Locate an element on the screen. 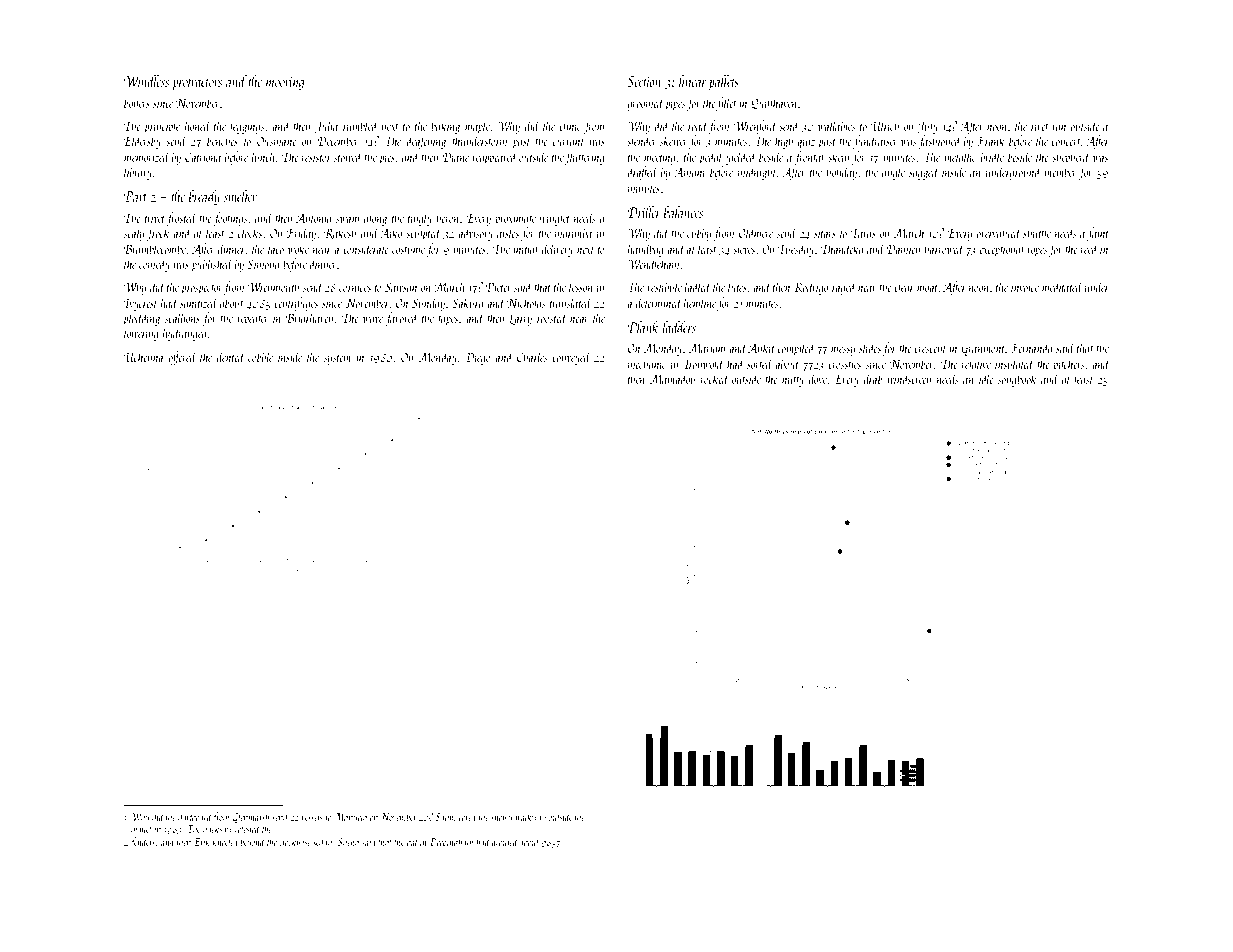 Image resolution: width=1233 pixels, height=952 pixels. windscreen is located at coordinates (909, 378).
